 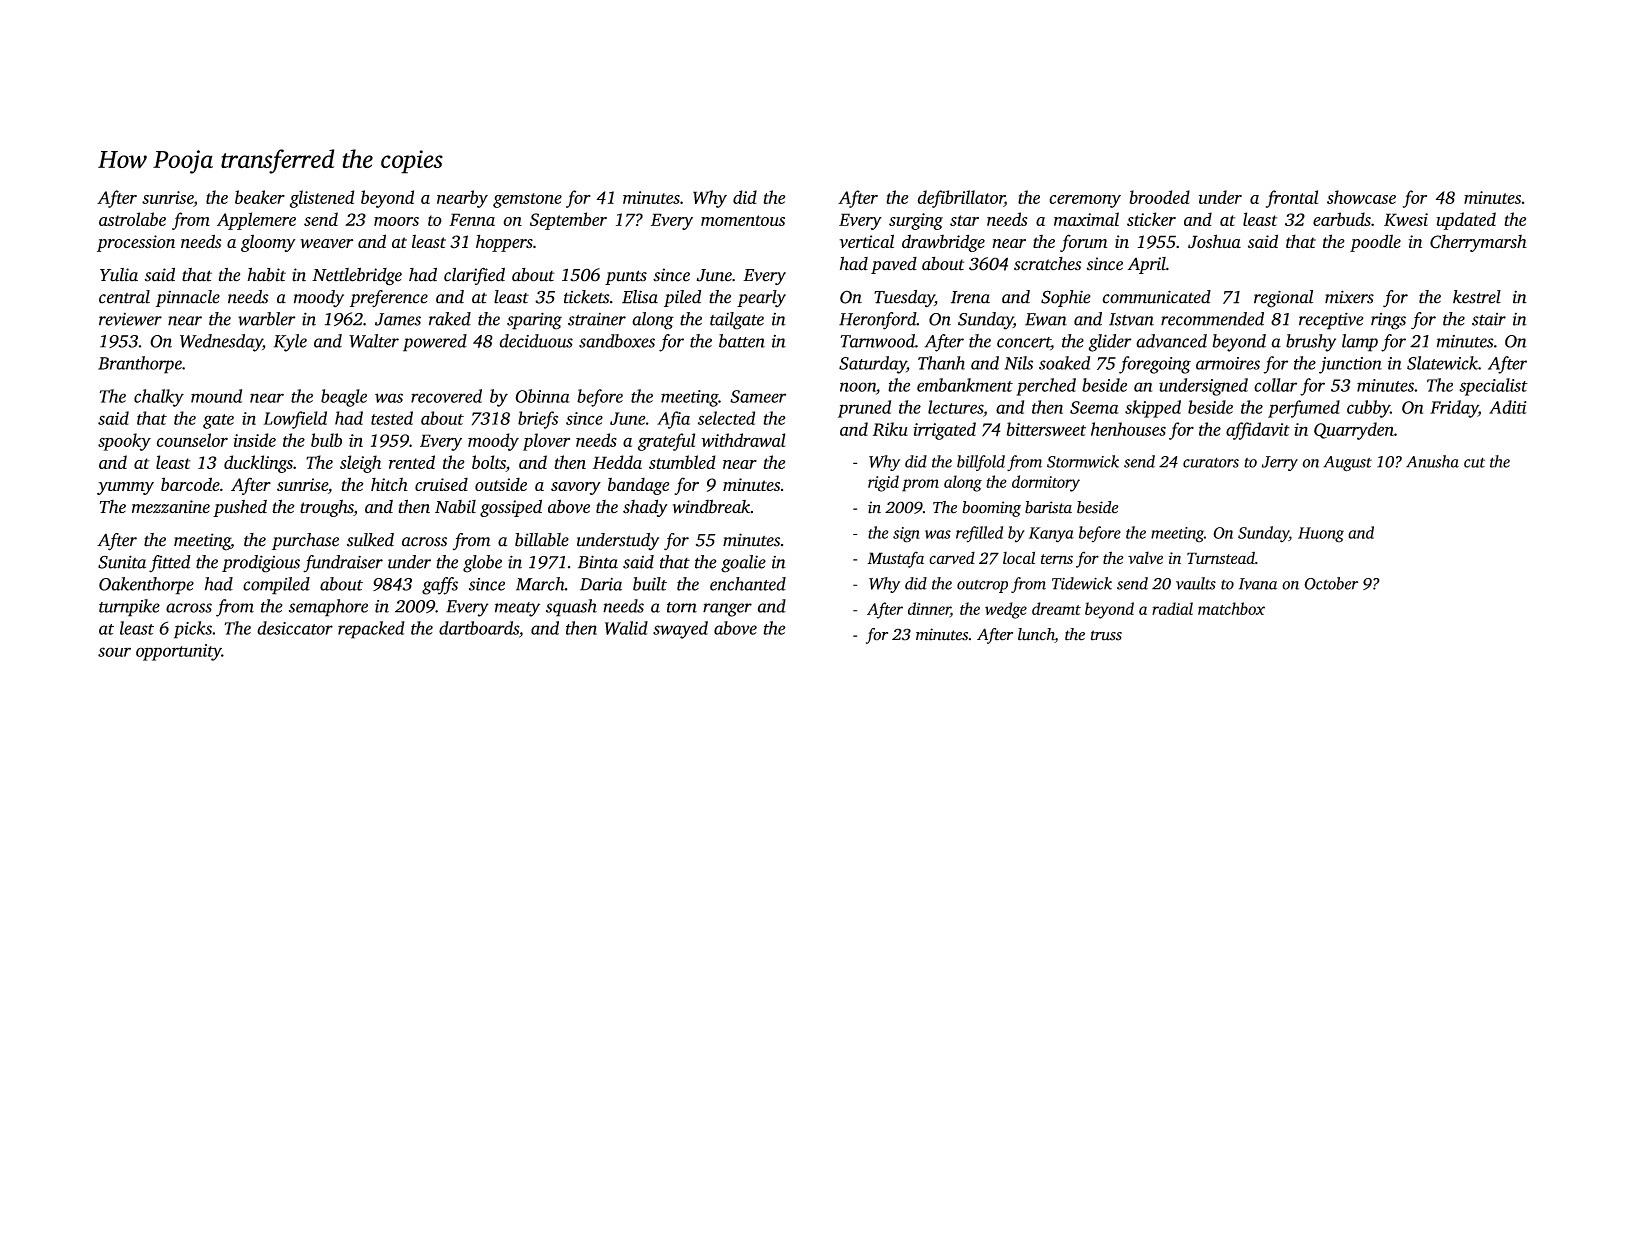 What do you see at coordinates (742, 341) in the screenshot?
I see `batten` at bounding box center [742, 341].
